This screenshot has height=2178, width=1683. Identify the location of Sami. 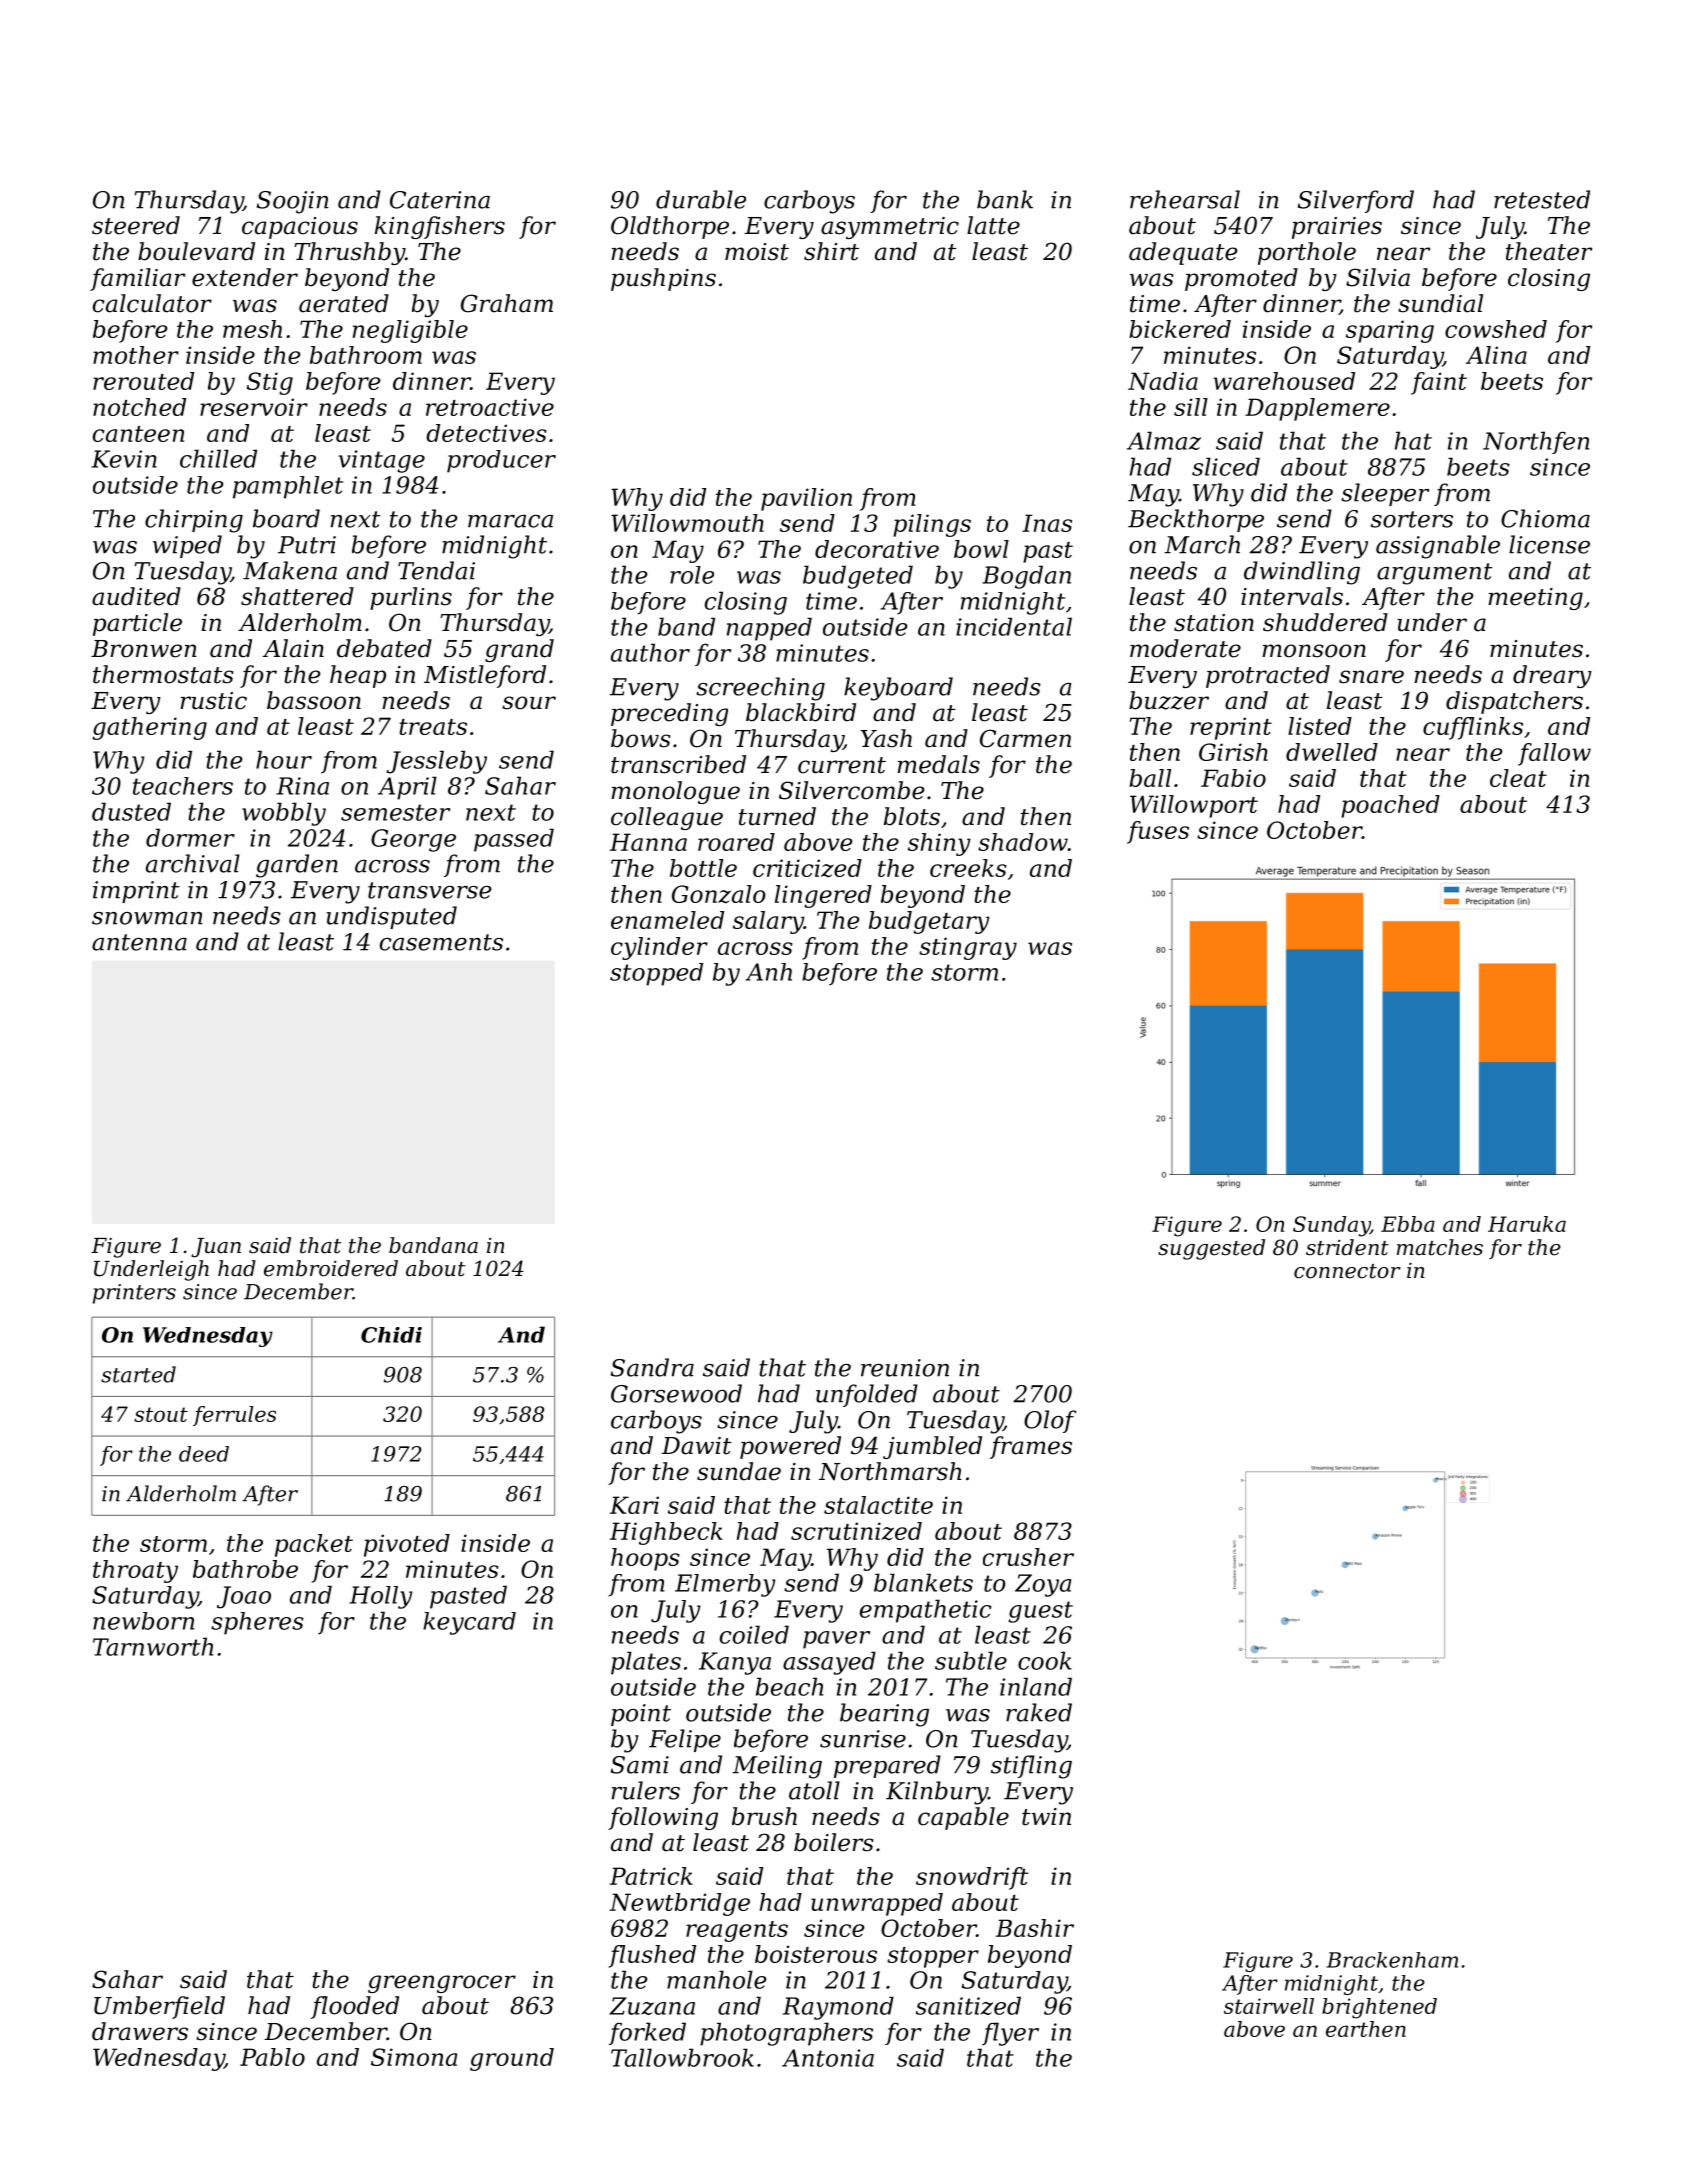
(640, 1765).
